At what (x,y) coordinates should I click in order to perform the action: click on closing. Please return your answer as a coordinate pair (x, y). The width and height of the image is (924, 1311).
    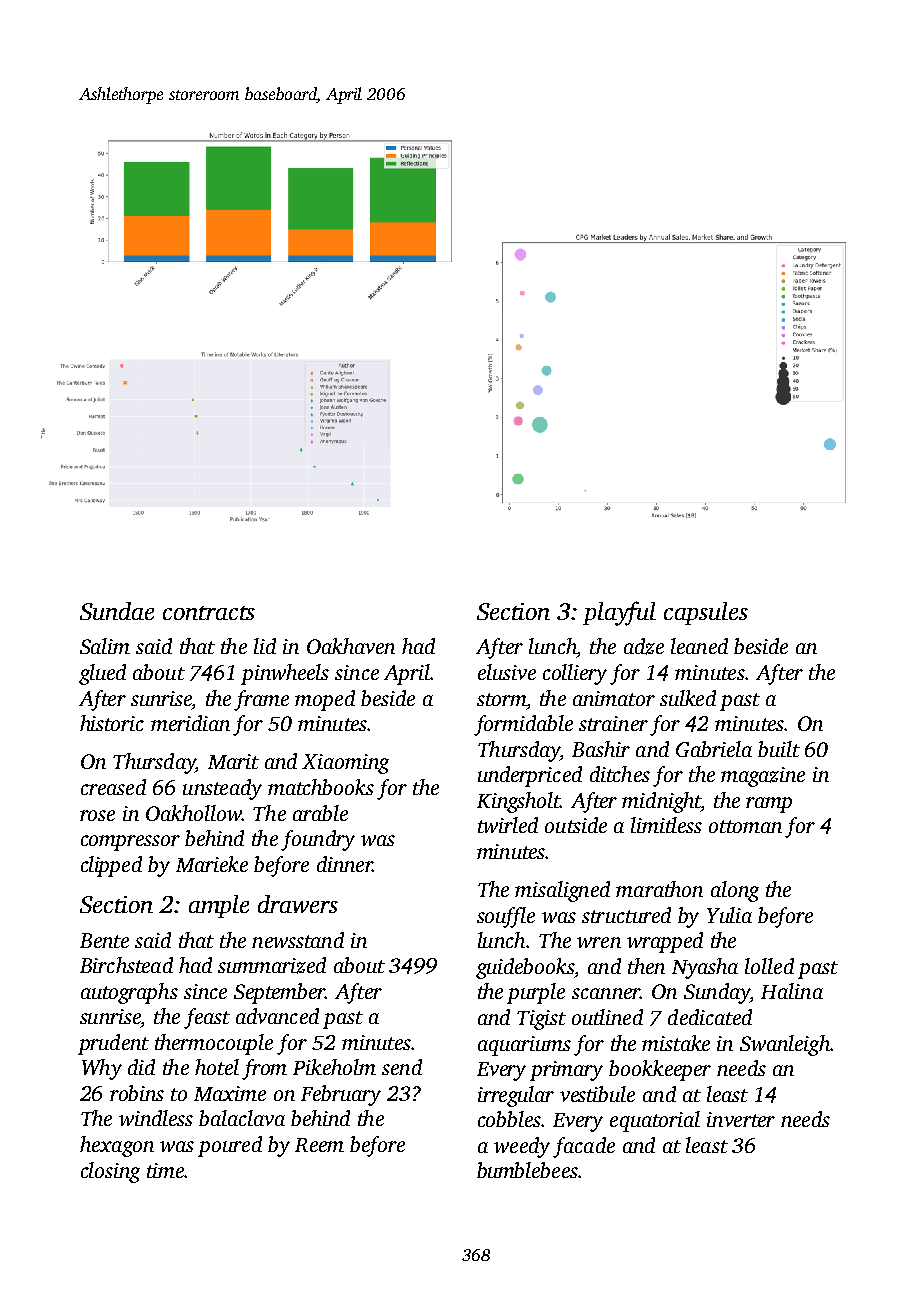
    Looking at the image, I should click on (110, 1172).
